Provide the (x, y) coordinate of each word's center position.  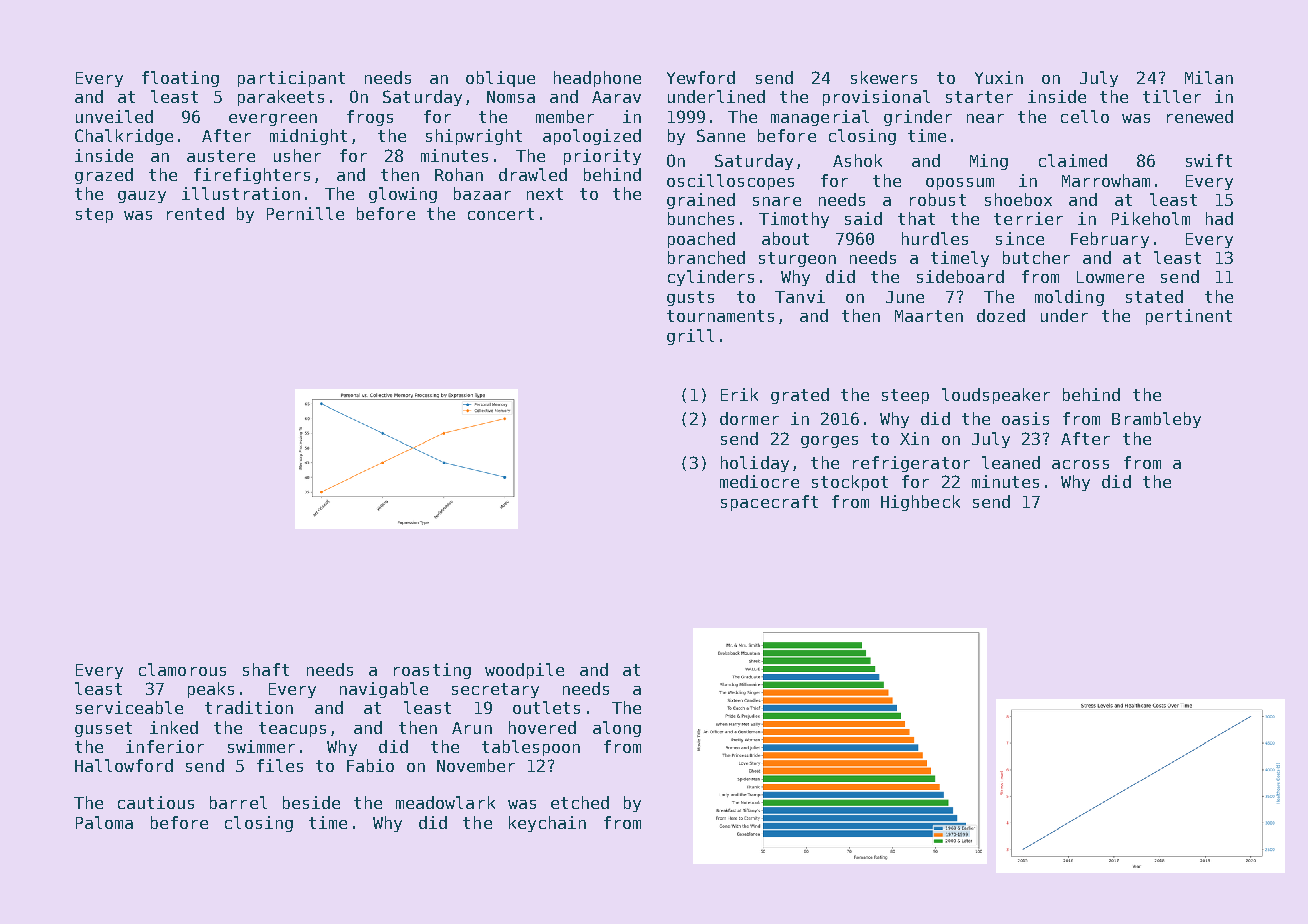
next (545, 194)
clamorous (182, 669)
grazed (104, 176)
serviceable (129, 707)
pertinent (1189, 317)
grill (690, 337)
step (94, 215)
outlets (546, 707)
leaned (1011, 462)
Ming (989, 162)
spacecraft (769, 503)
